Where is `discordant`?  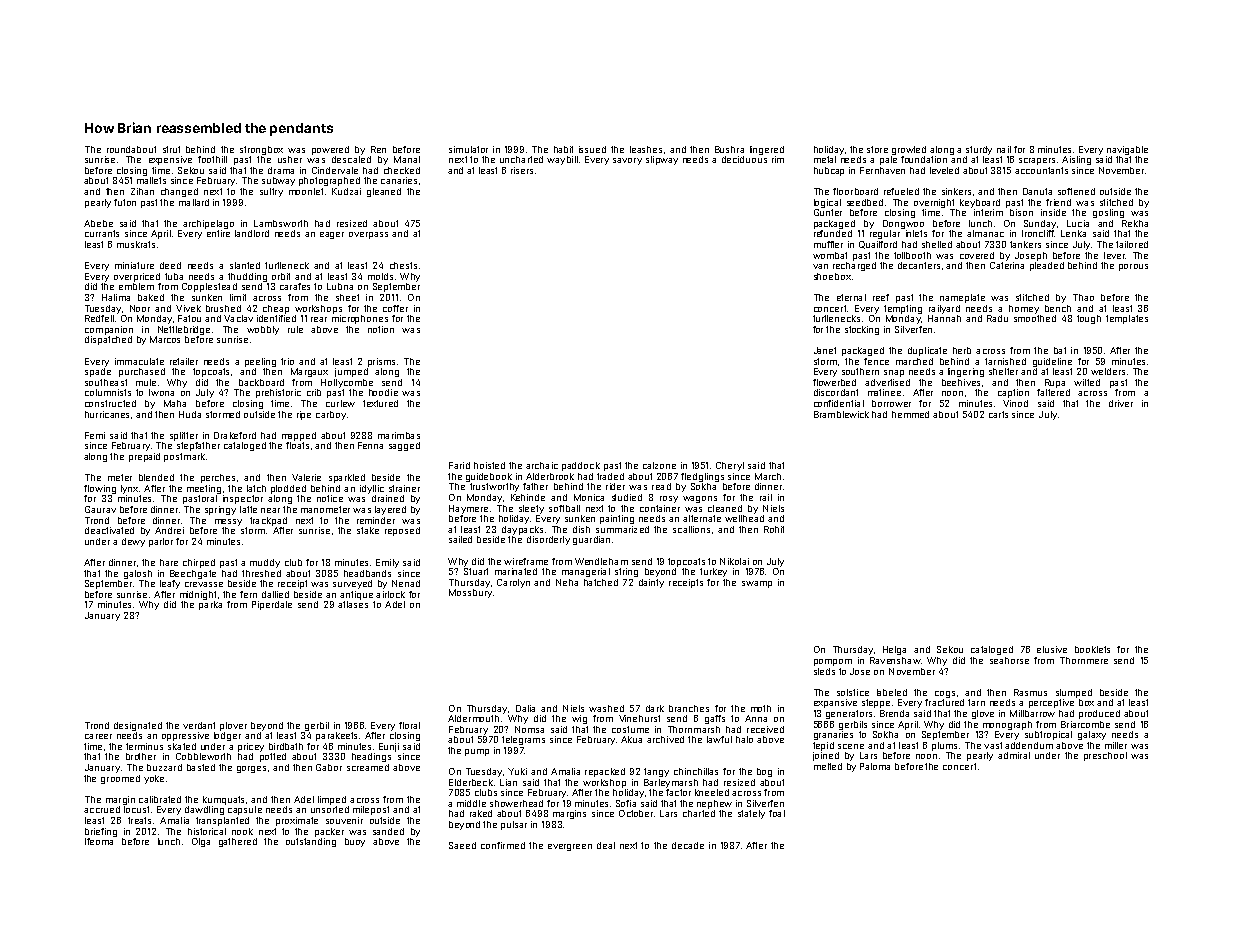
discordant is located at coordinates (836, 392).
